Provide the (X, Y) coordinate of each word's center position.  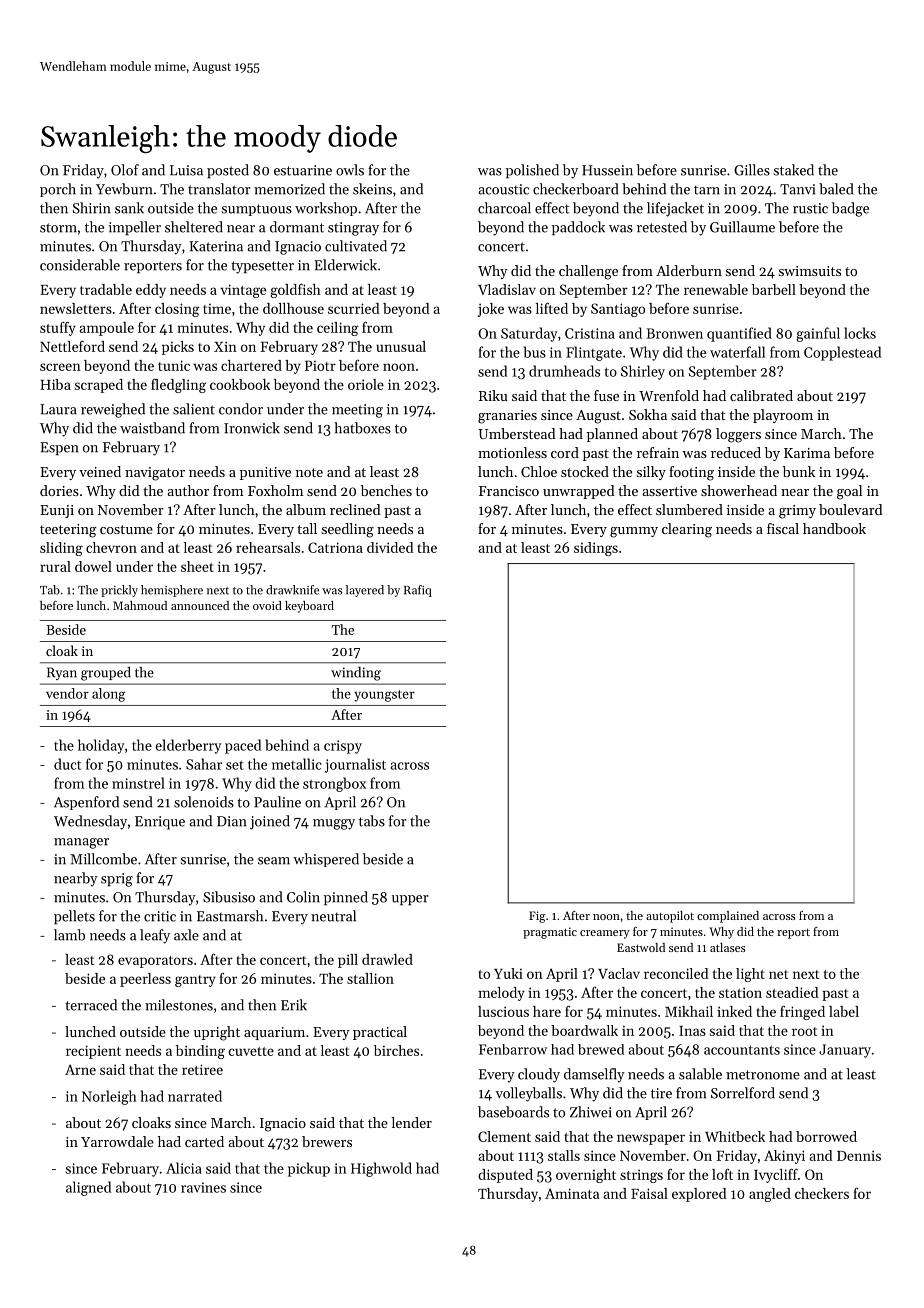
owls (350, 170)
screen (60, 367)
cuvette (251, 1051)
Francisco (509, 491)
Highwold (381, 1169)
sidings (596, 549)
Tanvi (797, 189)
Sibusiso (229, 897)
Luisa (186, 170)
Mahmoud (140, 605)
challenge (588, 272)
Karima (807, 453)
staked (794, 170)
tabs (372, 821)
